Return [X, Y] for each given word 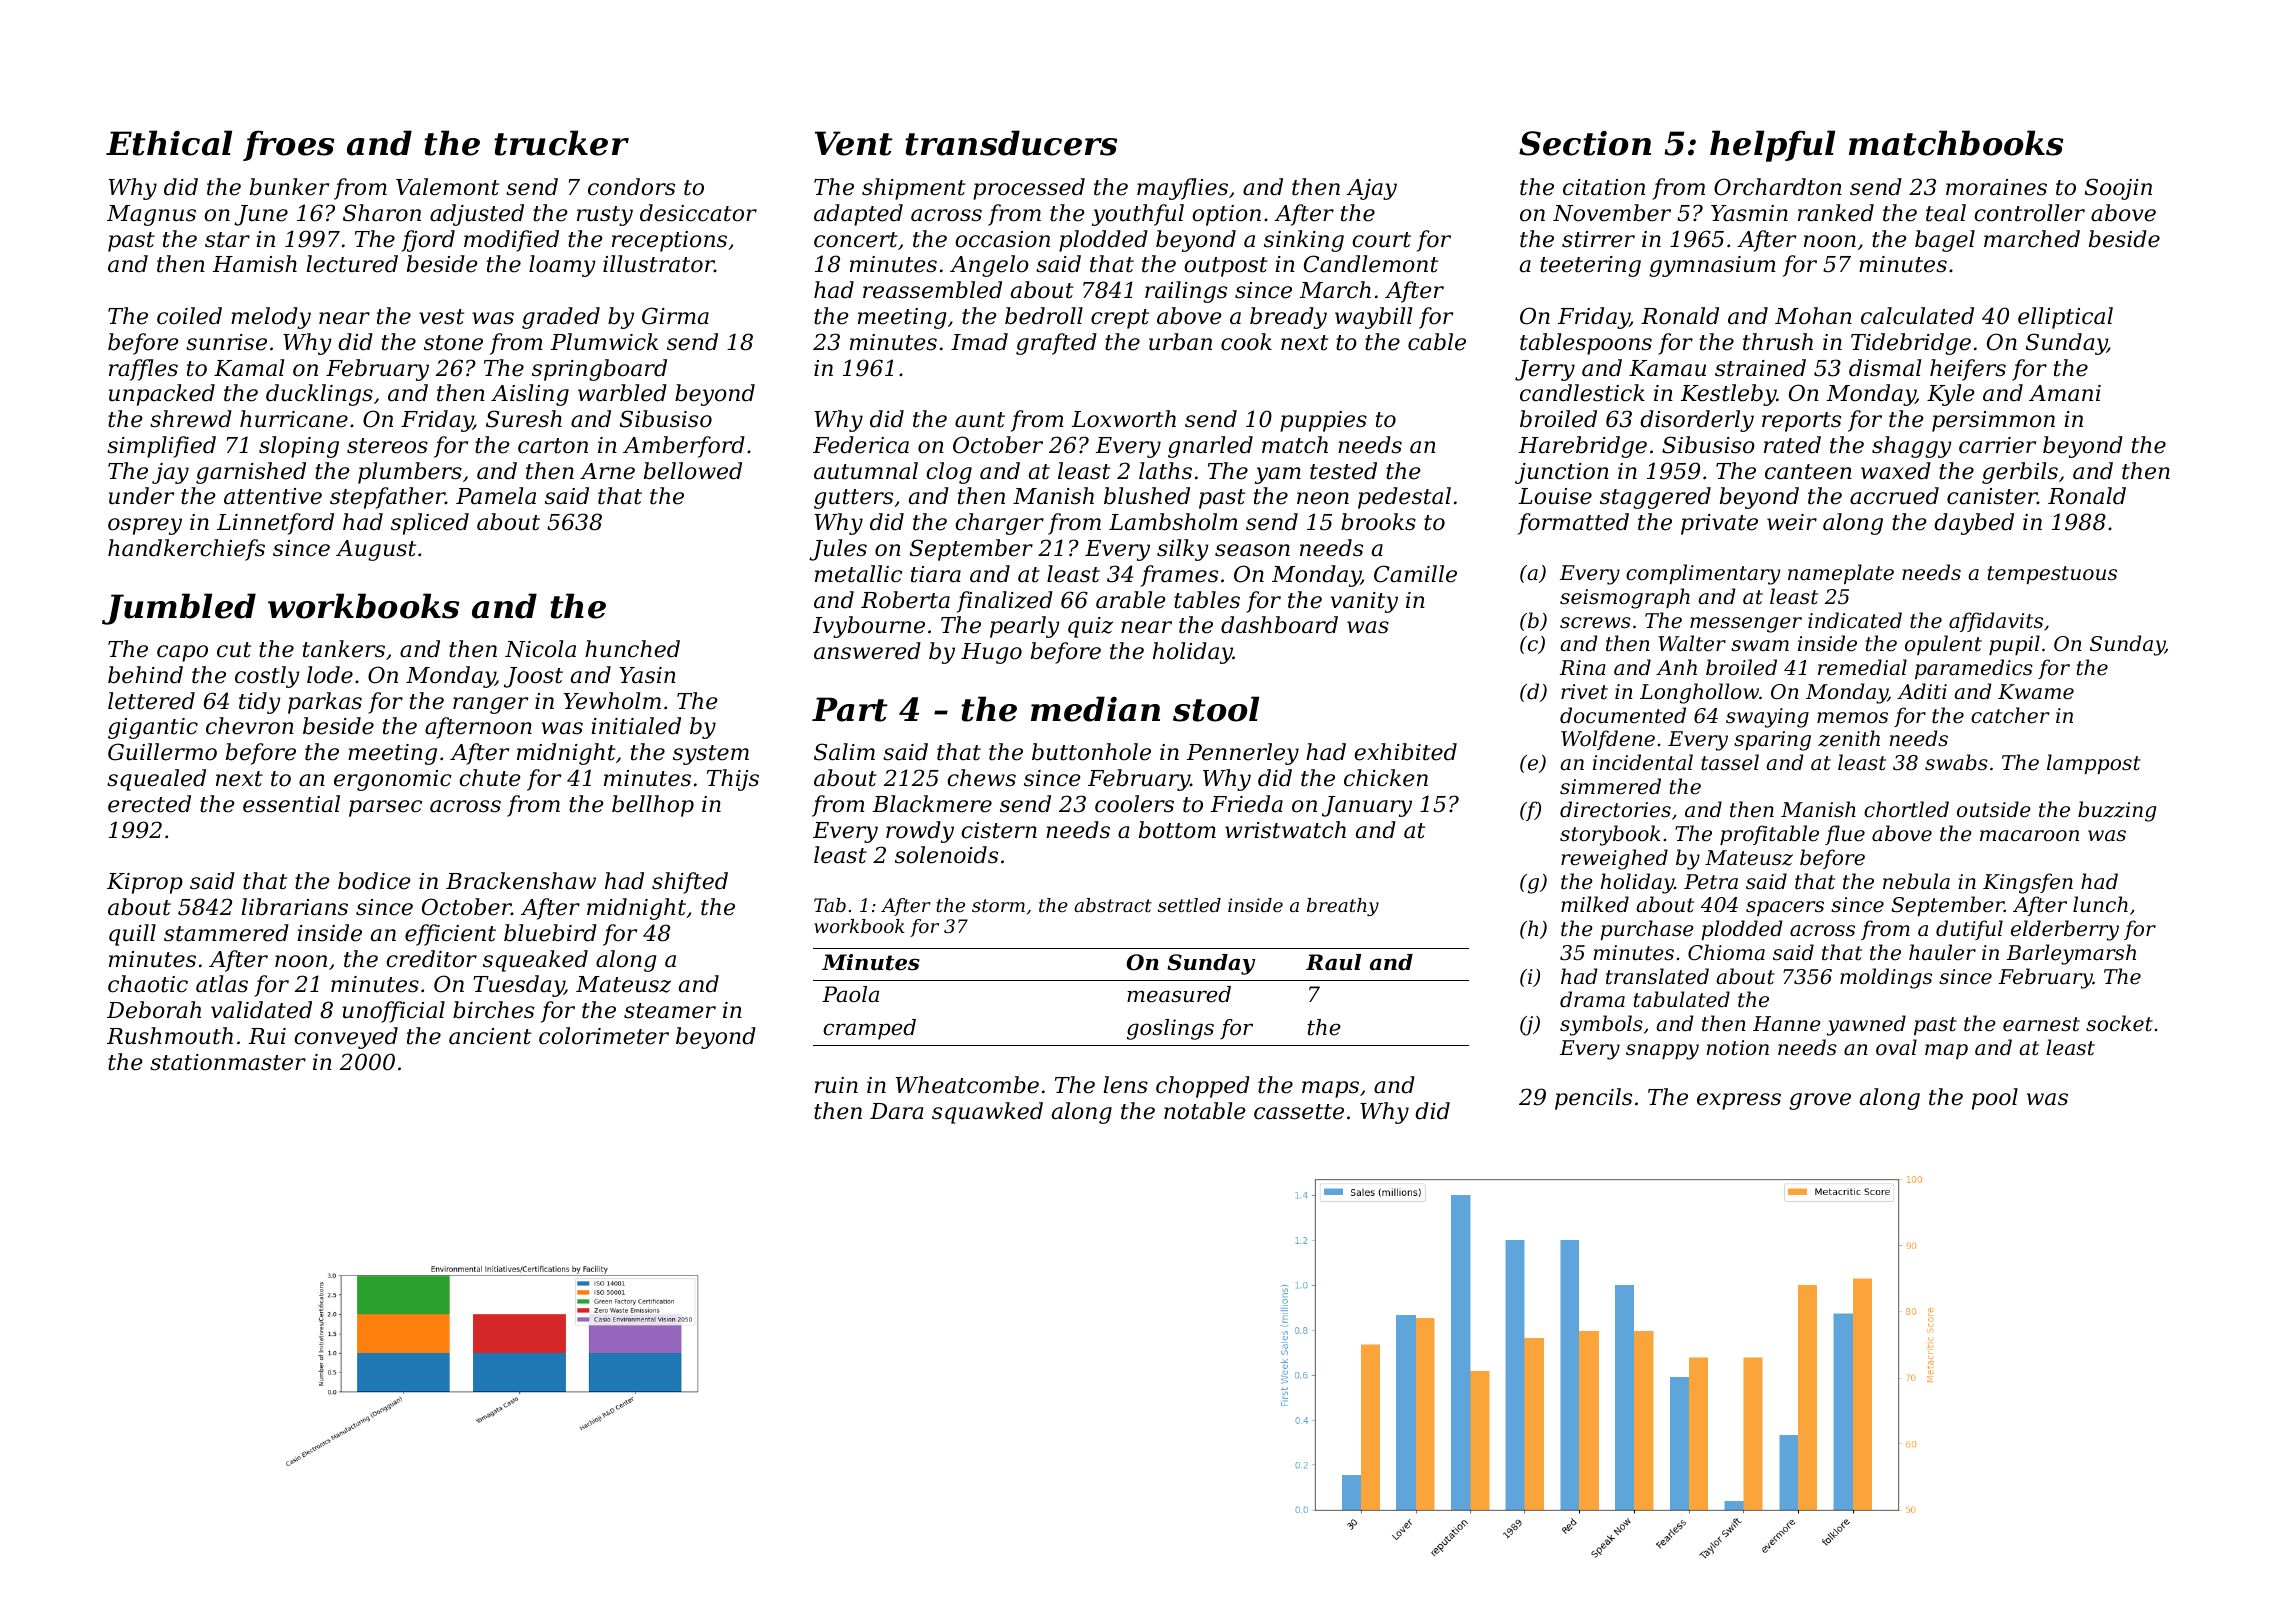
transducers [1011, 143]
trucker [561, 143]
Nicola [540, 649]
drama [1592, 999]
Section [1585, 143]
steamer [670, 1011]
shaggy [1912, 447]
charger [999, 524]
